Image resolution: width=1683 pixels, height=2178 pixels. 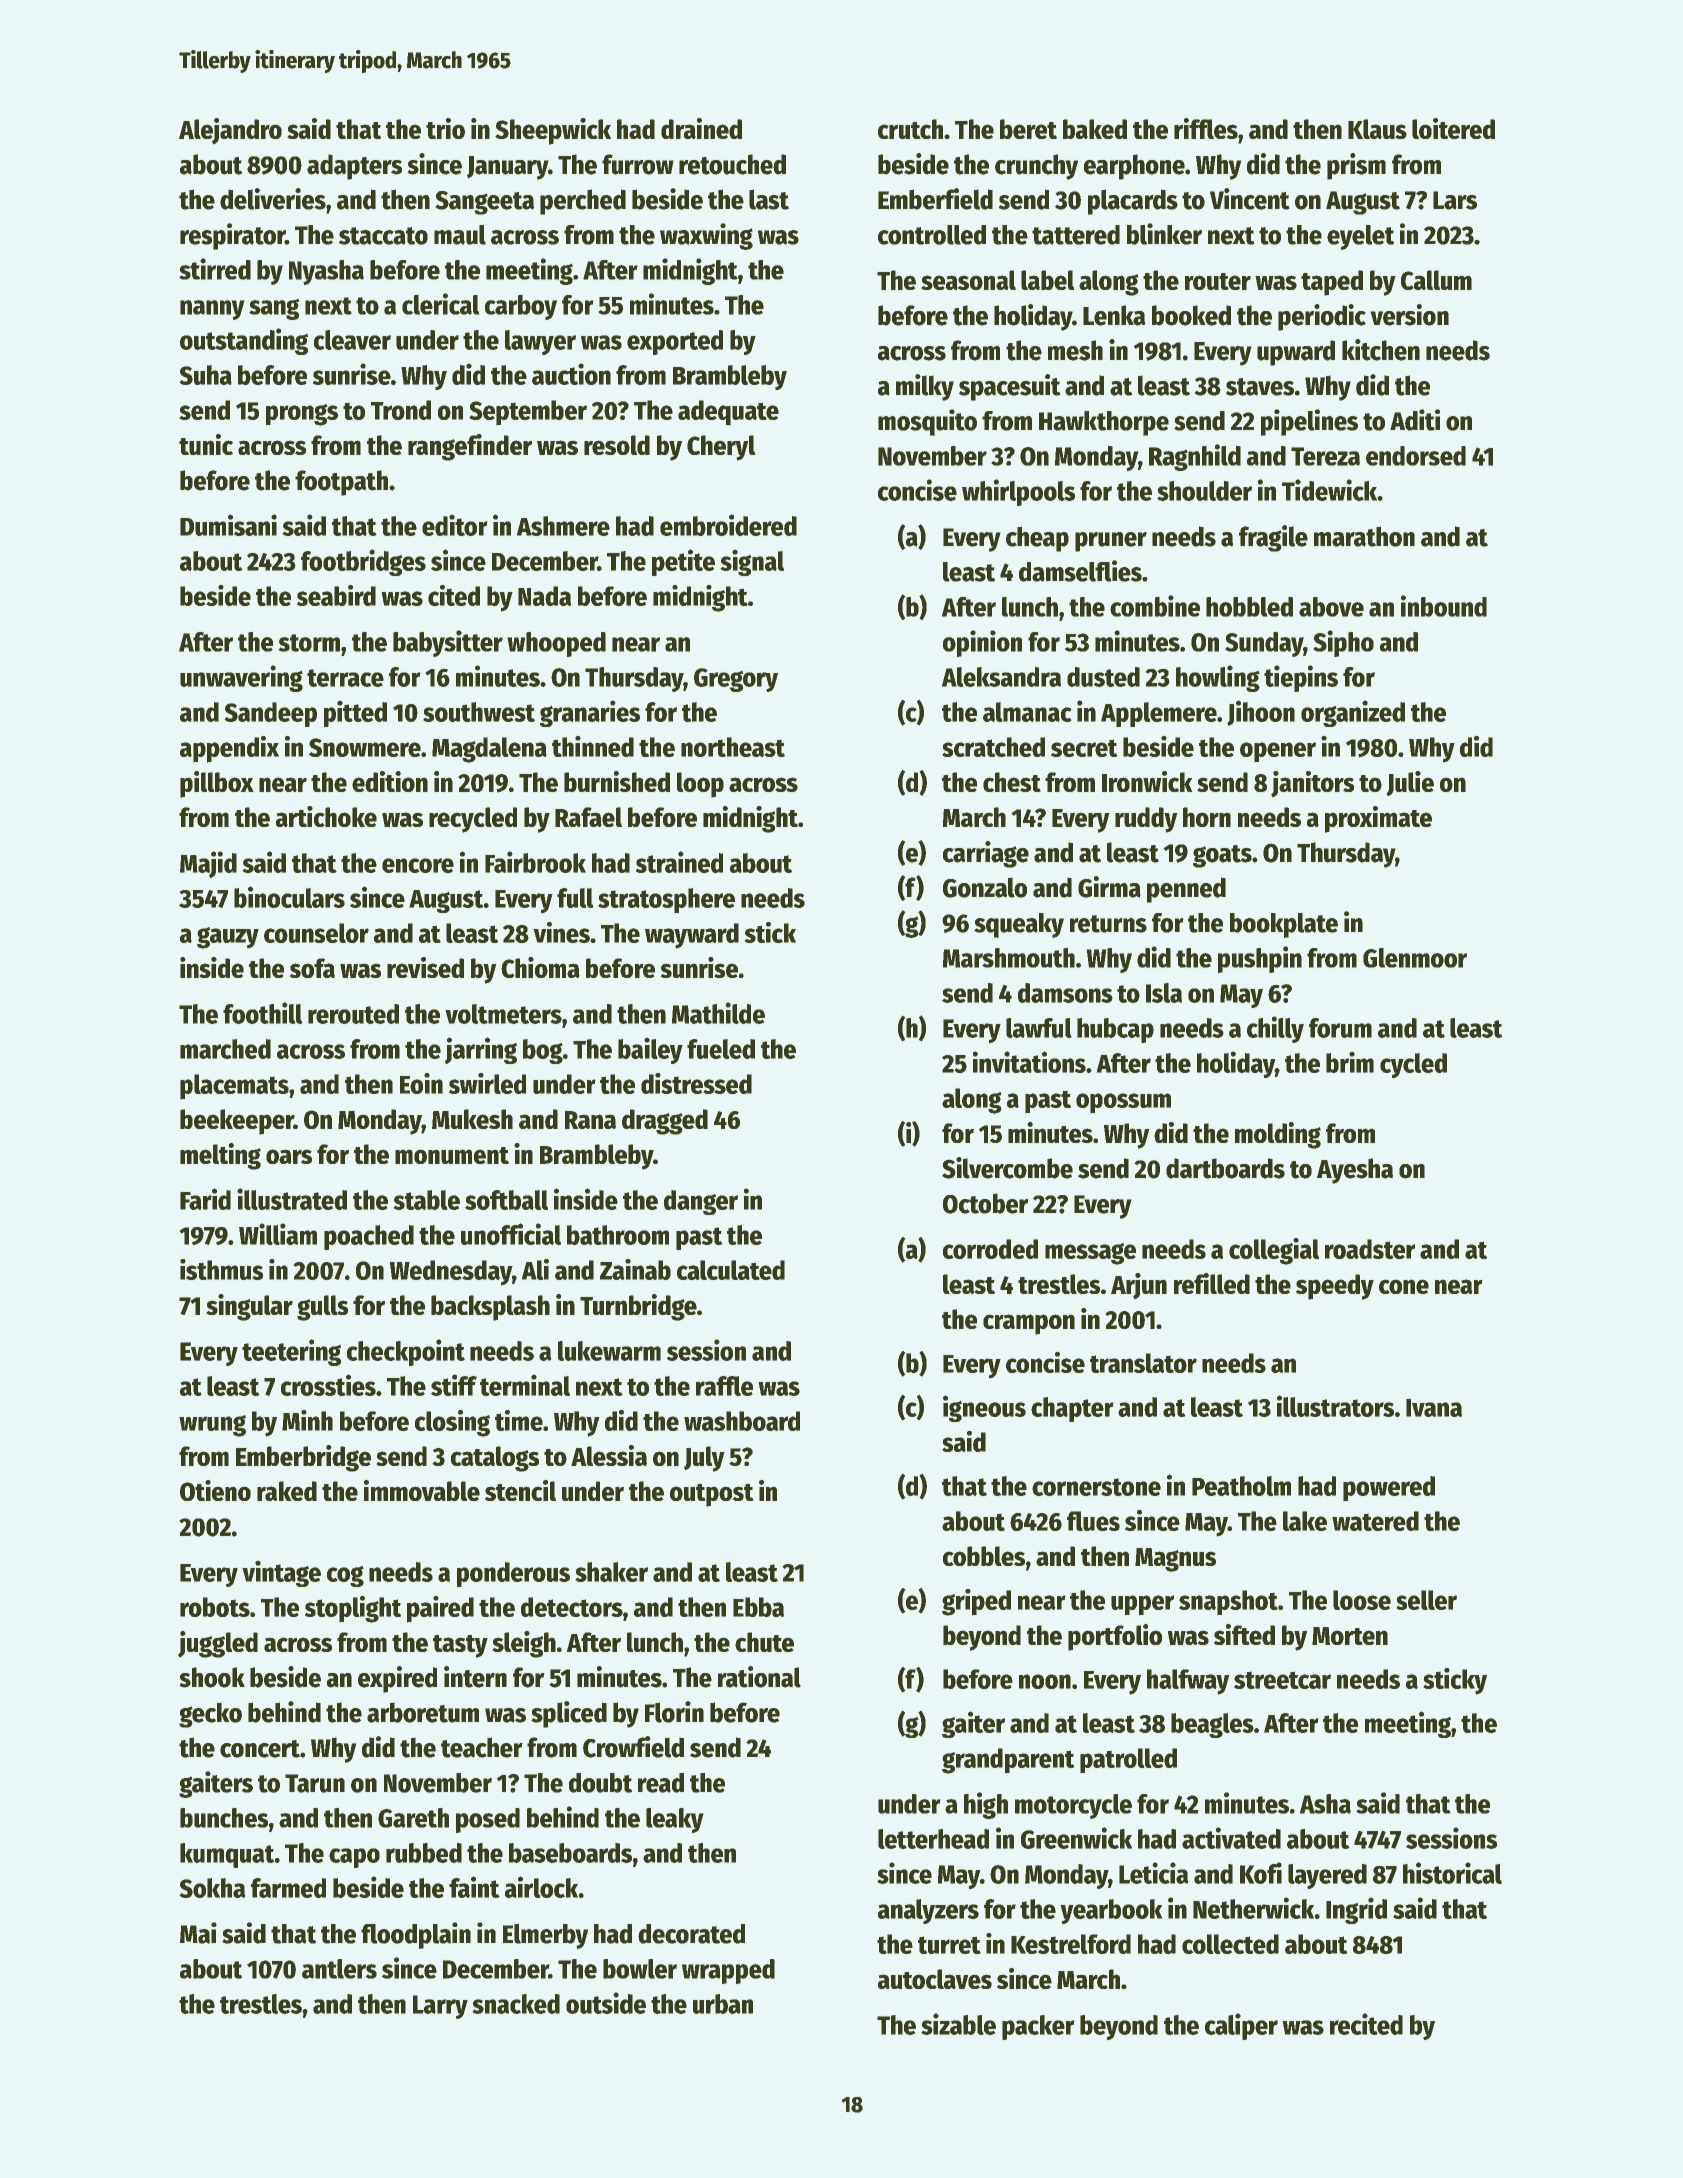 What do you see at coordinates (339, 1969) in the image?
I see `antlers` at bounding box center [339, 1969].
